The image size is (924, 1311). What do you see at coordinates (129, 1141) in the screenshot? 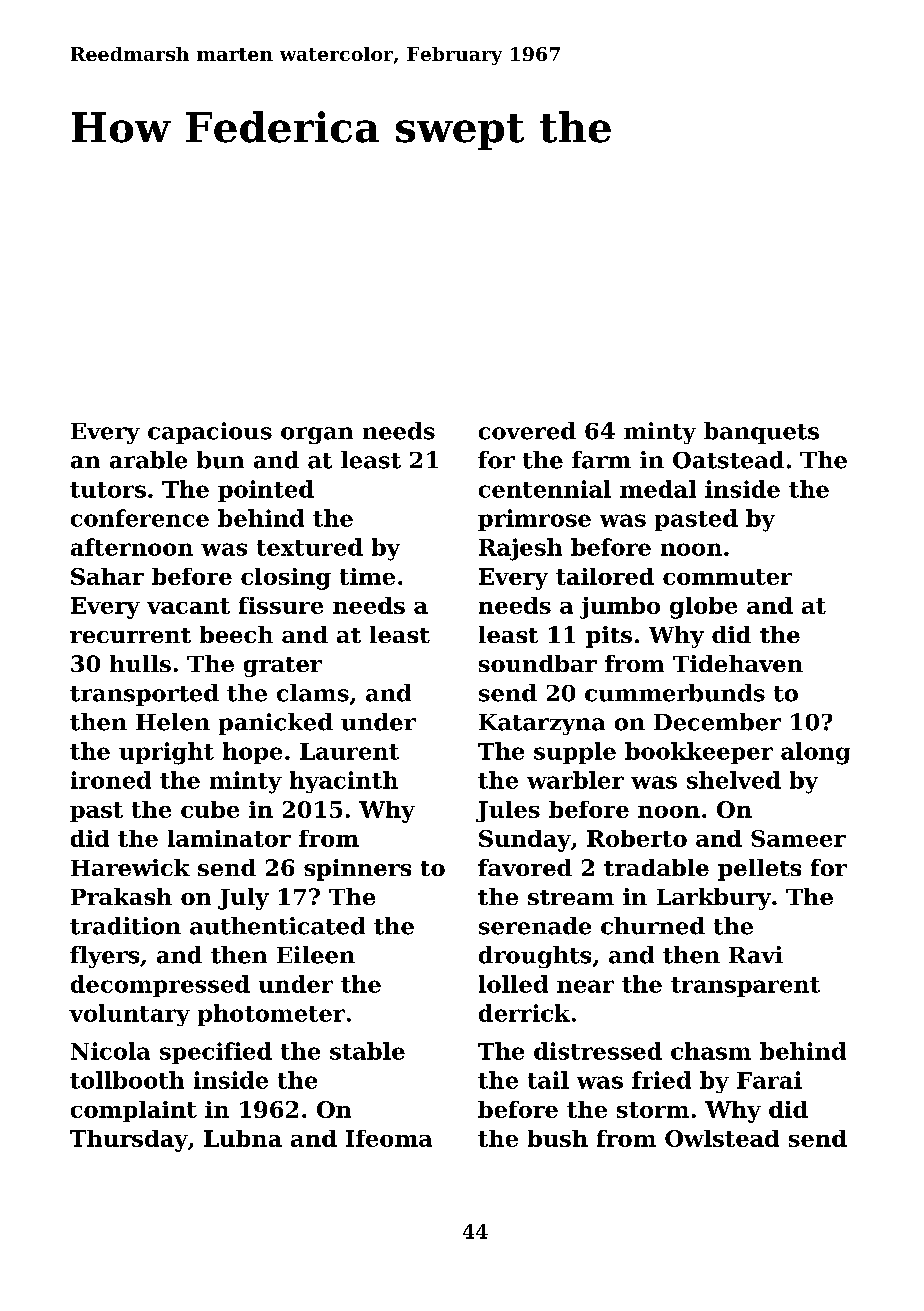
I see `Thursday` at bounding box center [129, 1141].
